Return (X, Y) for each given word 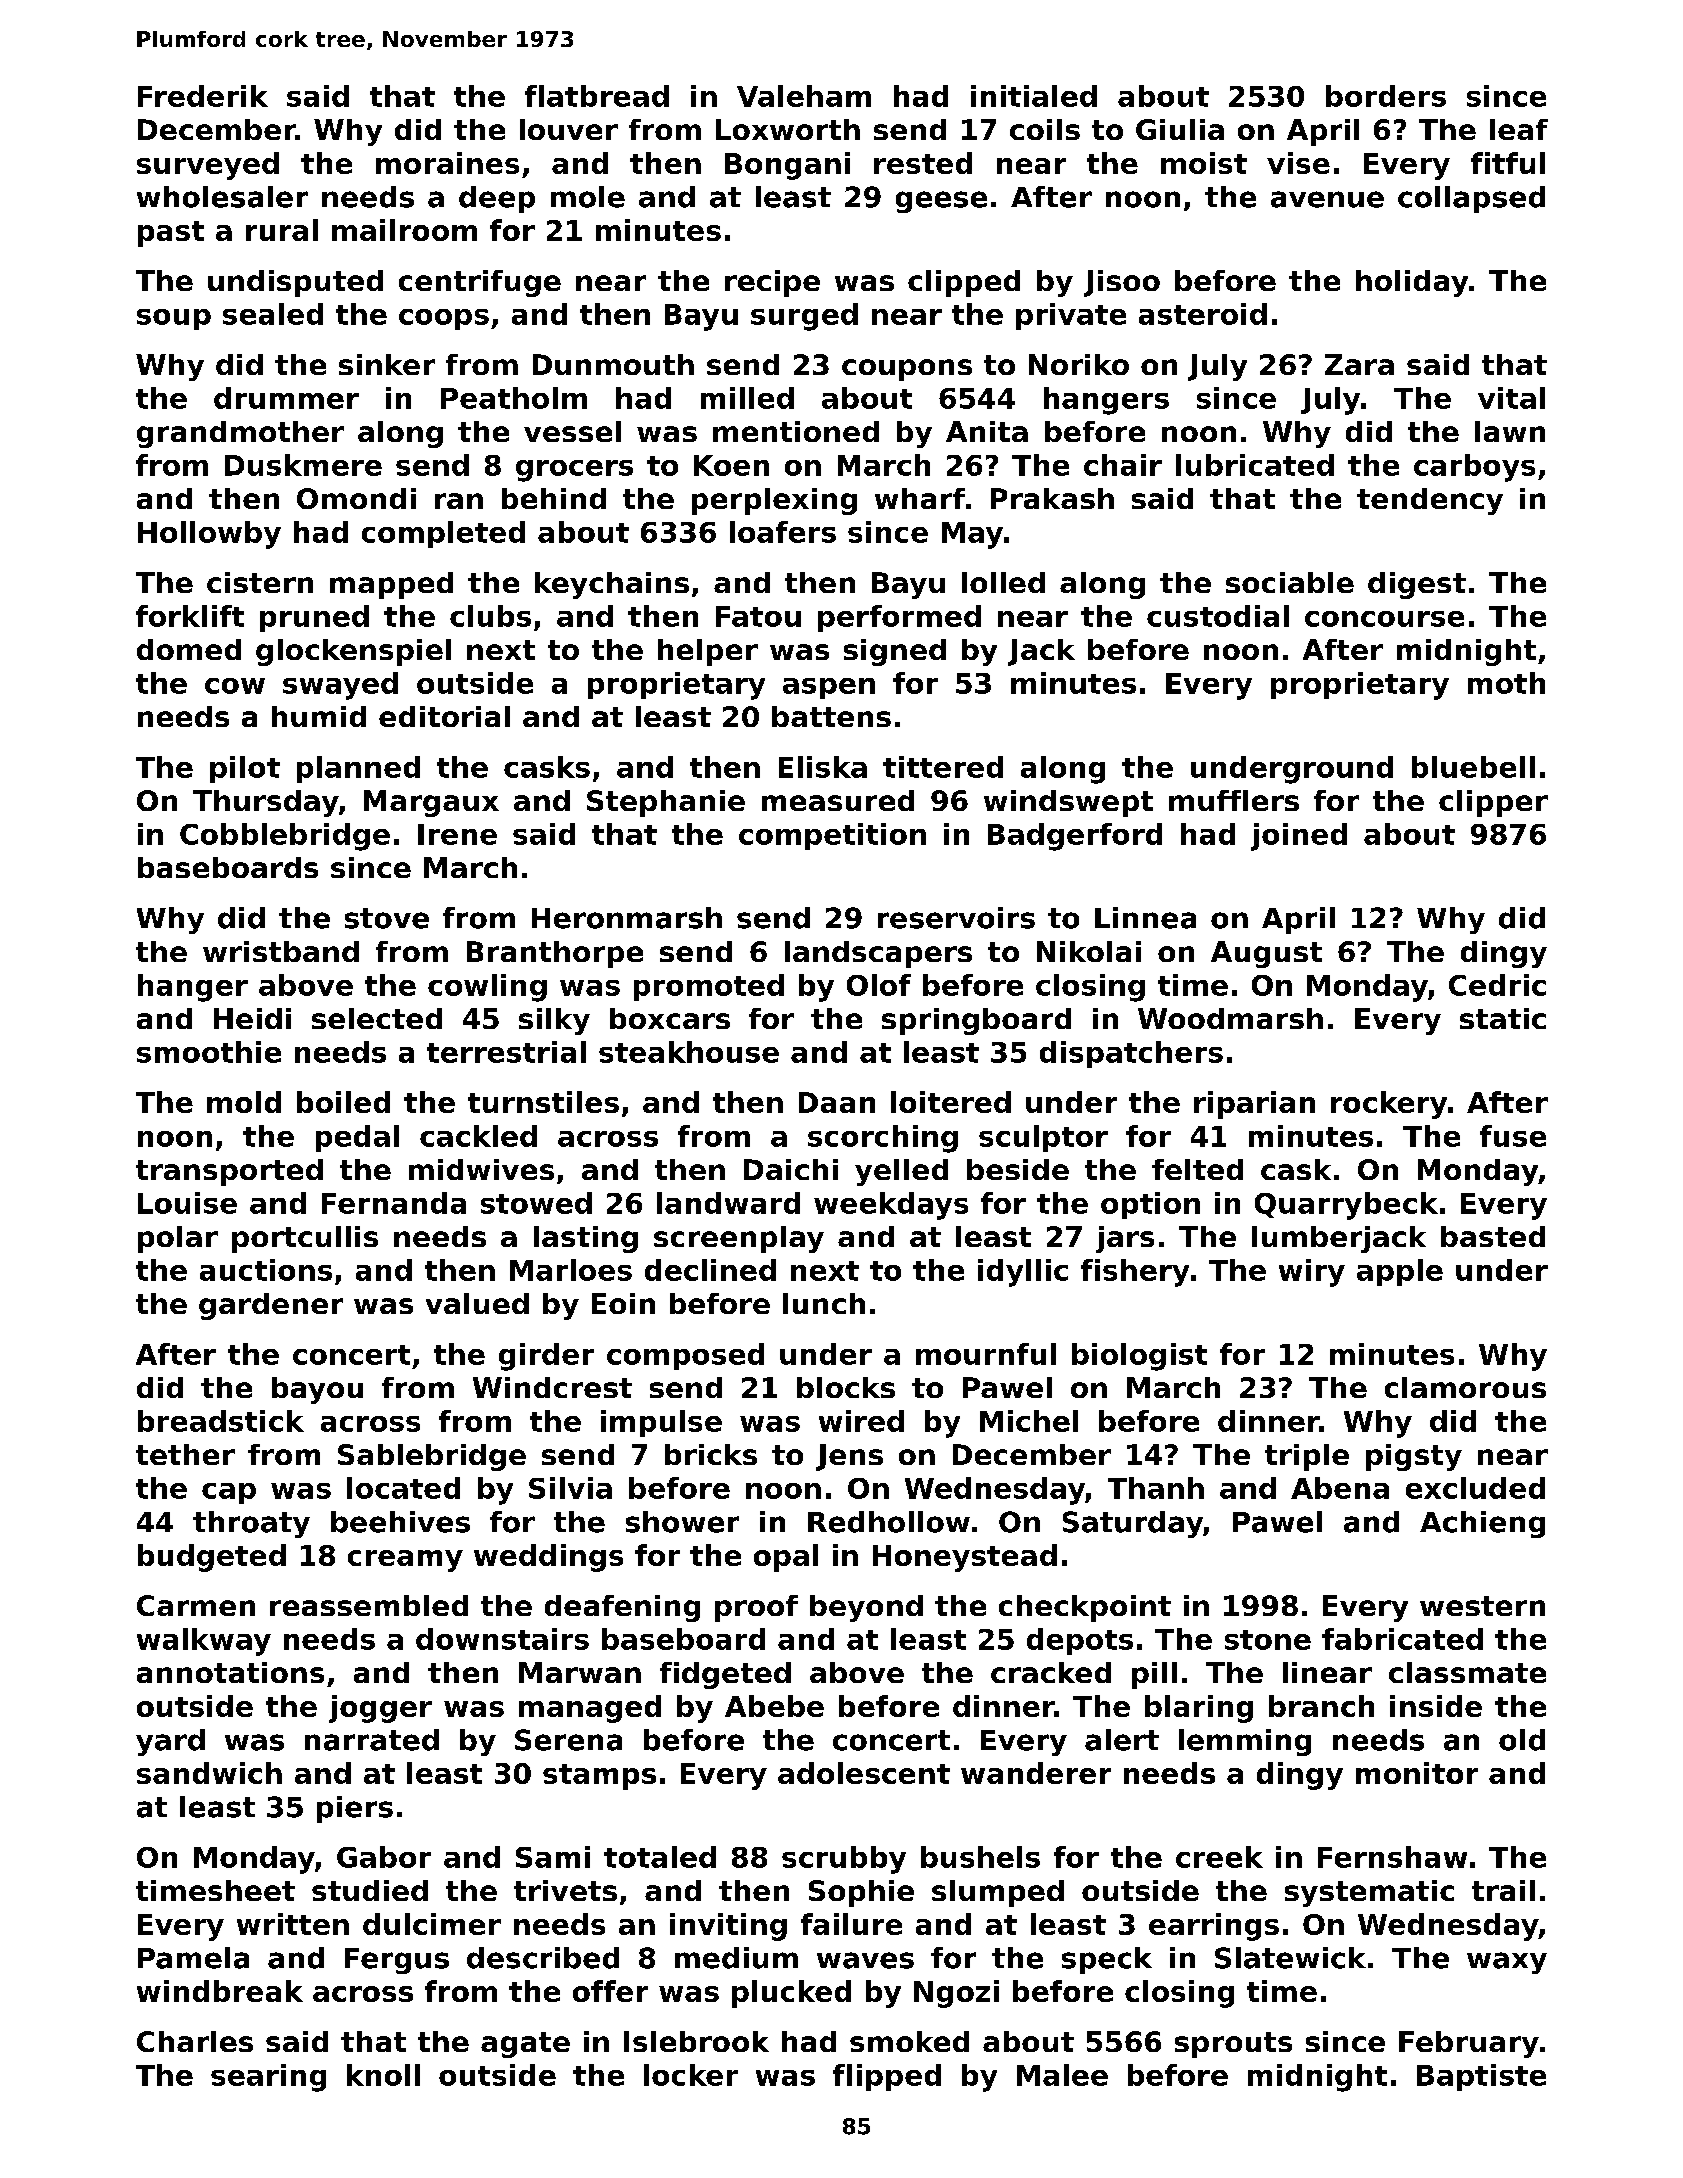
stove (387, 918)
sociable (1290, 582)
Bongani (787, 166)
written (293, 1924)
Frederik (203, 96)
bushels (980, 1857)
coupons (907, 370)
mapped (391, 585)
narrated (372, 1740)
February (1469, 2044)
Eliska (823, 767)
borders (1386, 96)
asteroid (1203, 314)
